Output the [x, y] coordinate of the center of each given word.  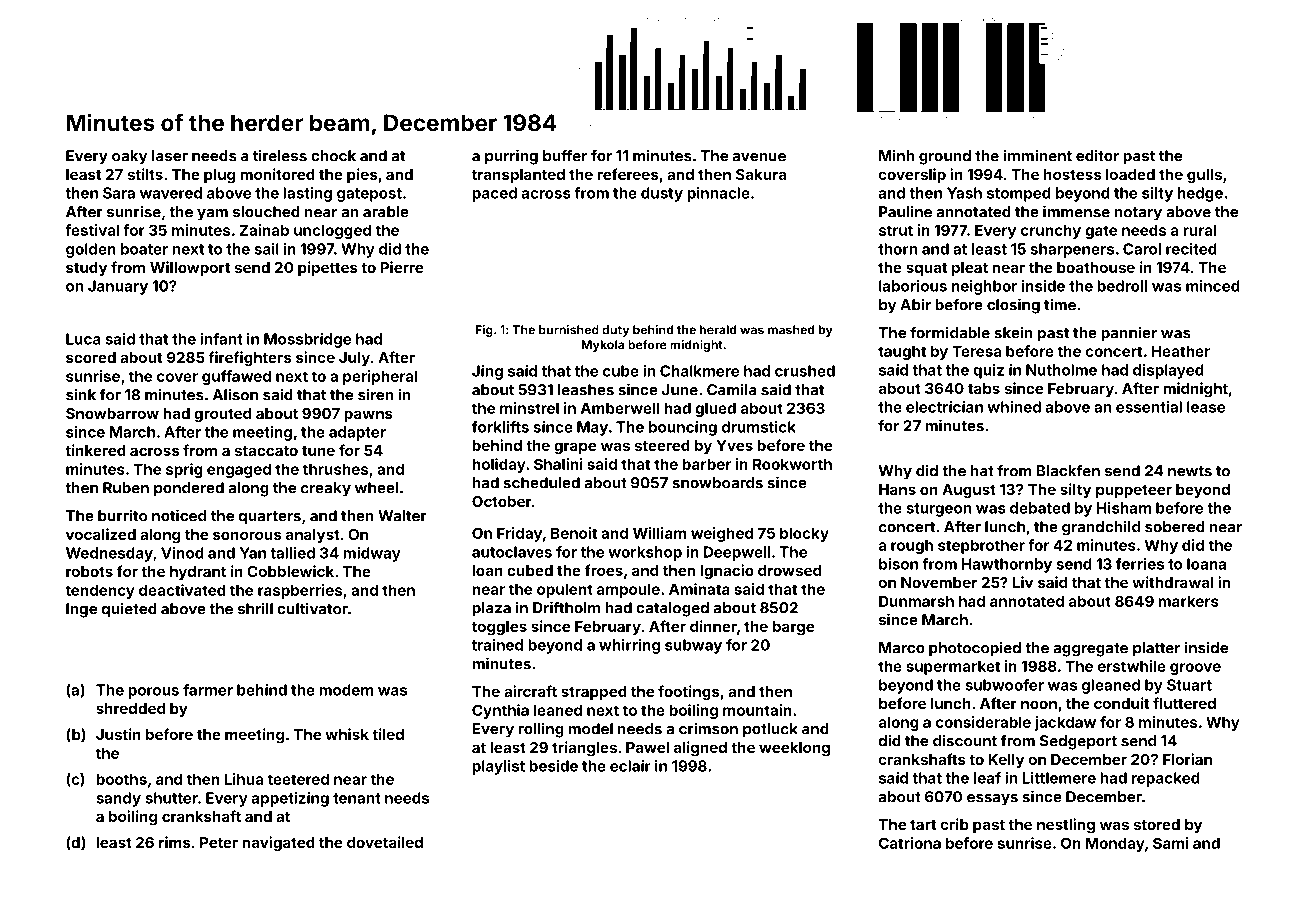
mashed [791, 330]
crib [955, 824]
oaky [129, 157]
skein [1013, 332]
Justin [118, 734]
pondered [189, 489]
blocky [804, 534]
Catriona [910, 843]
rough [912, 546]
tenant [357, 798]
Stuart [1189, 685]
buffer [565, 155]
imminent [1038, 155]
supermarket [953, 667]
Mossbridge [307, 340]
